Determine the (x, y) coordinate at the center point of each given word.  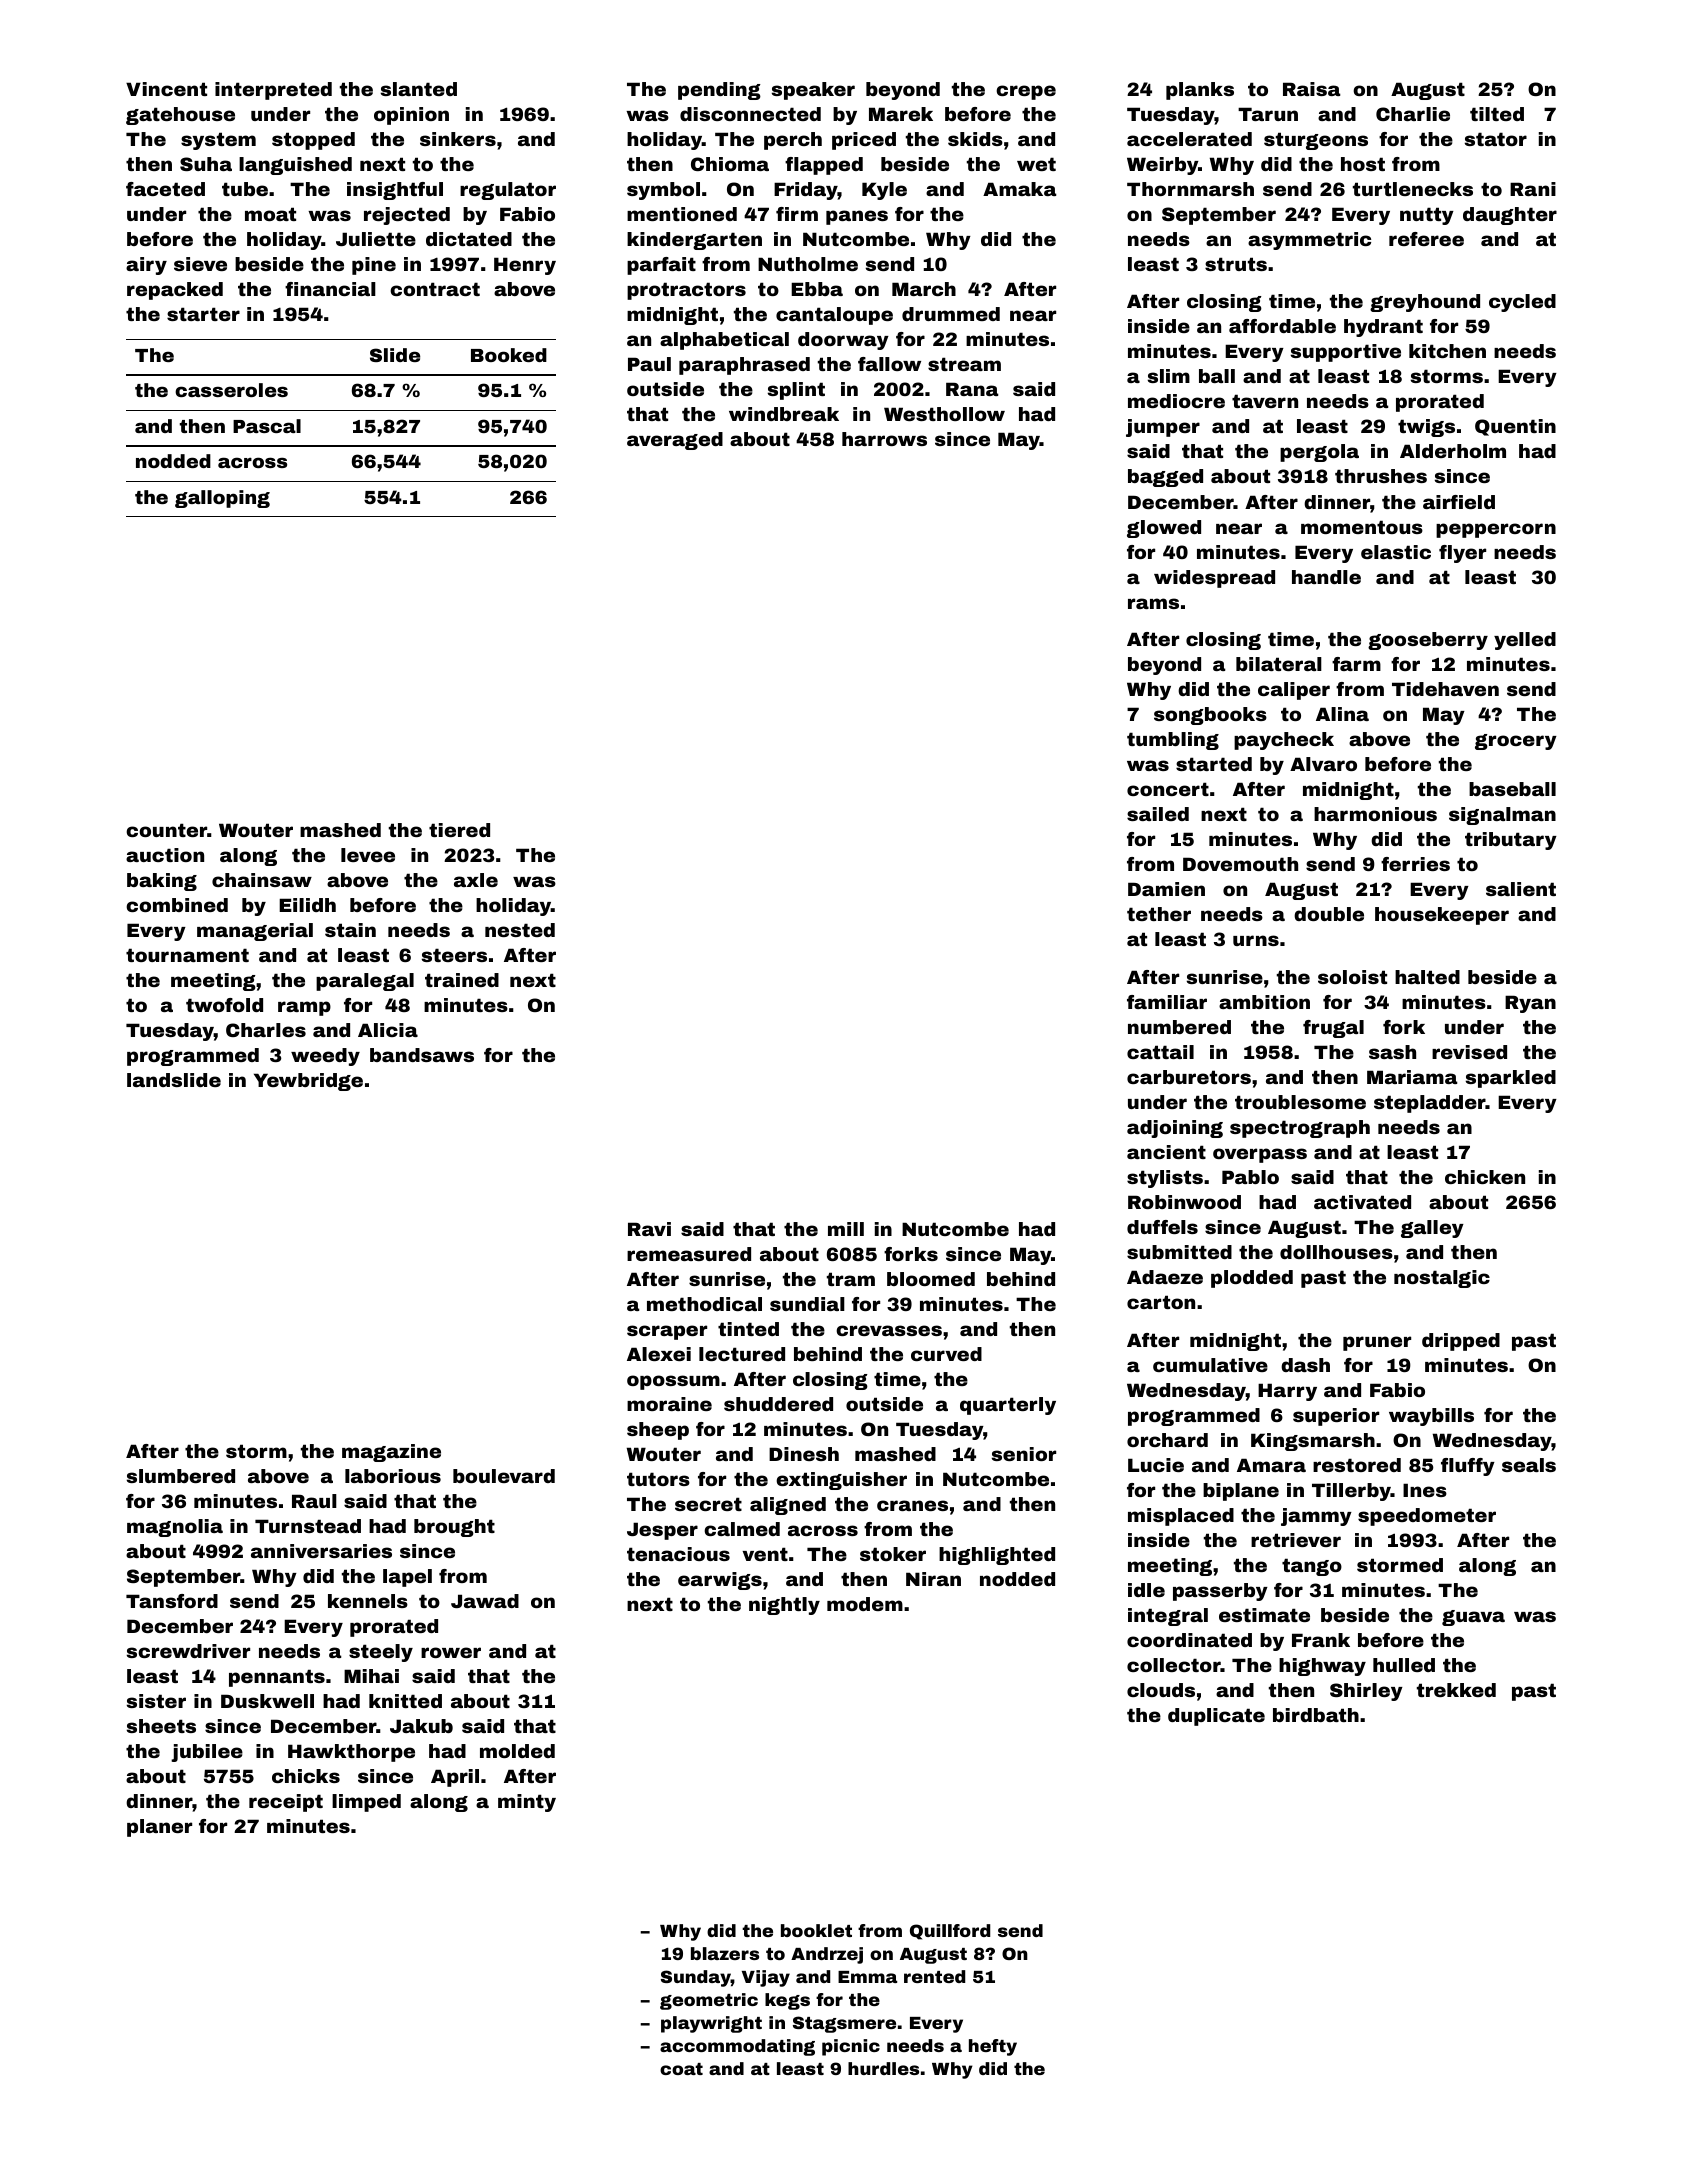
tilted (1497, 114)
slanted (419, 89)
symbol (663, 191)
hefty (993, 2047)
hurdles (883, 2068)
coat (681, 2069)
